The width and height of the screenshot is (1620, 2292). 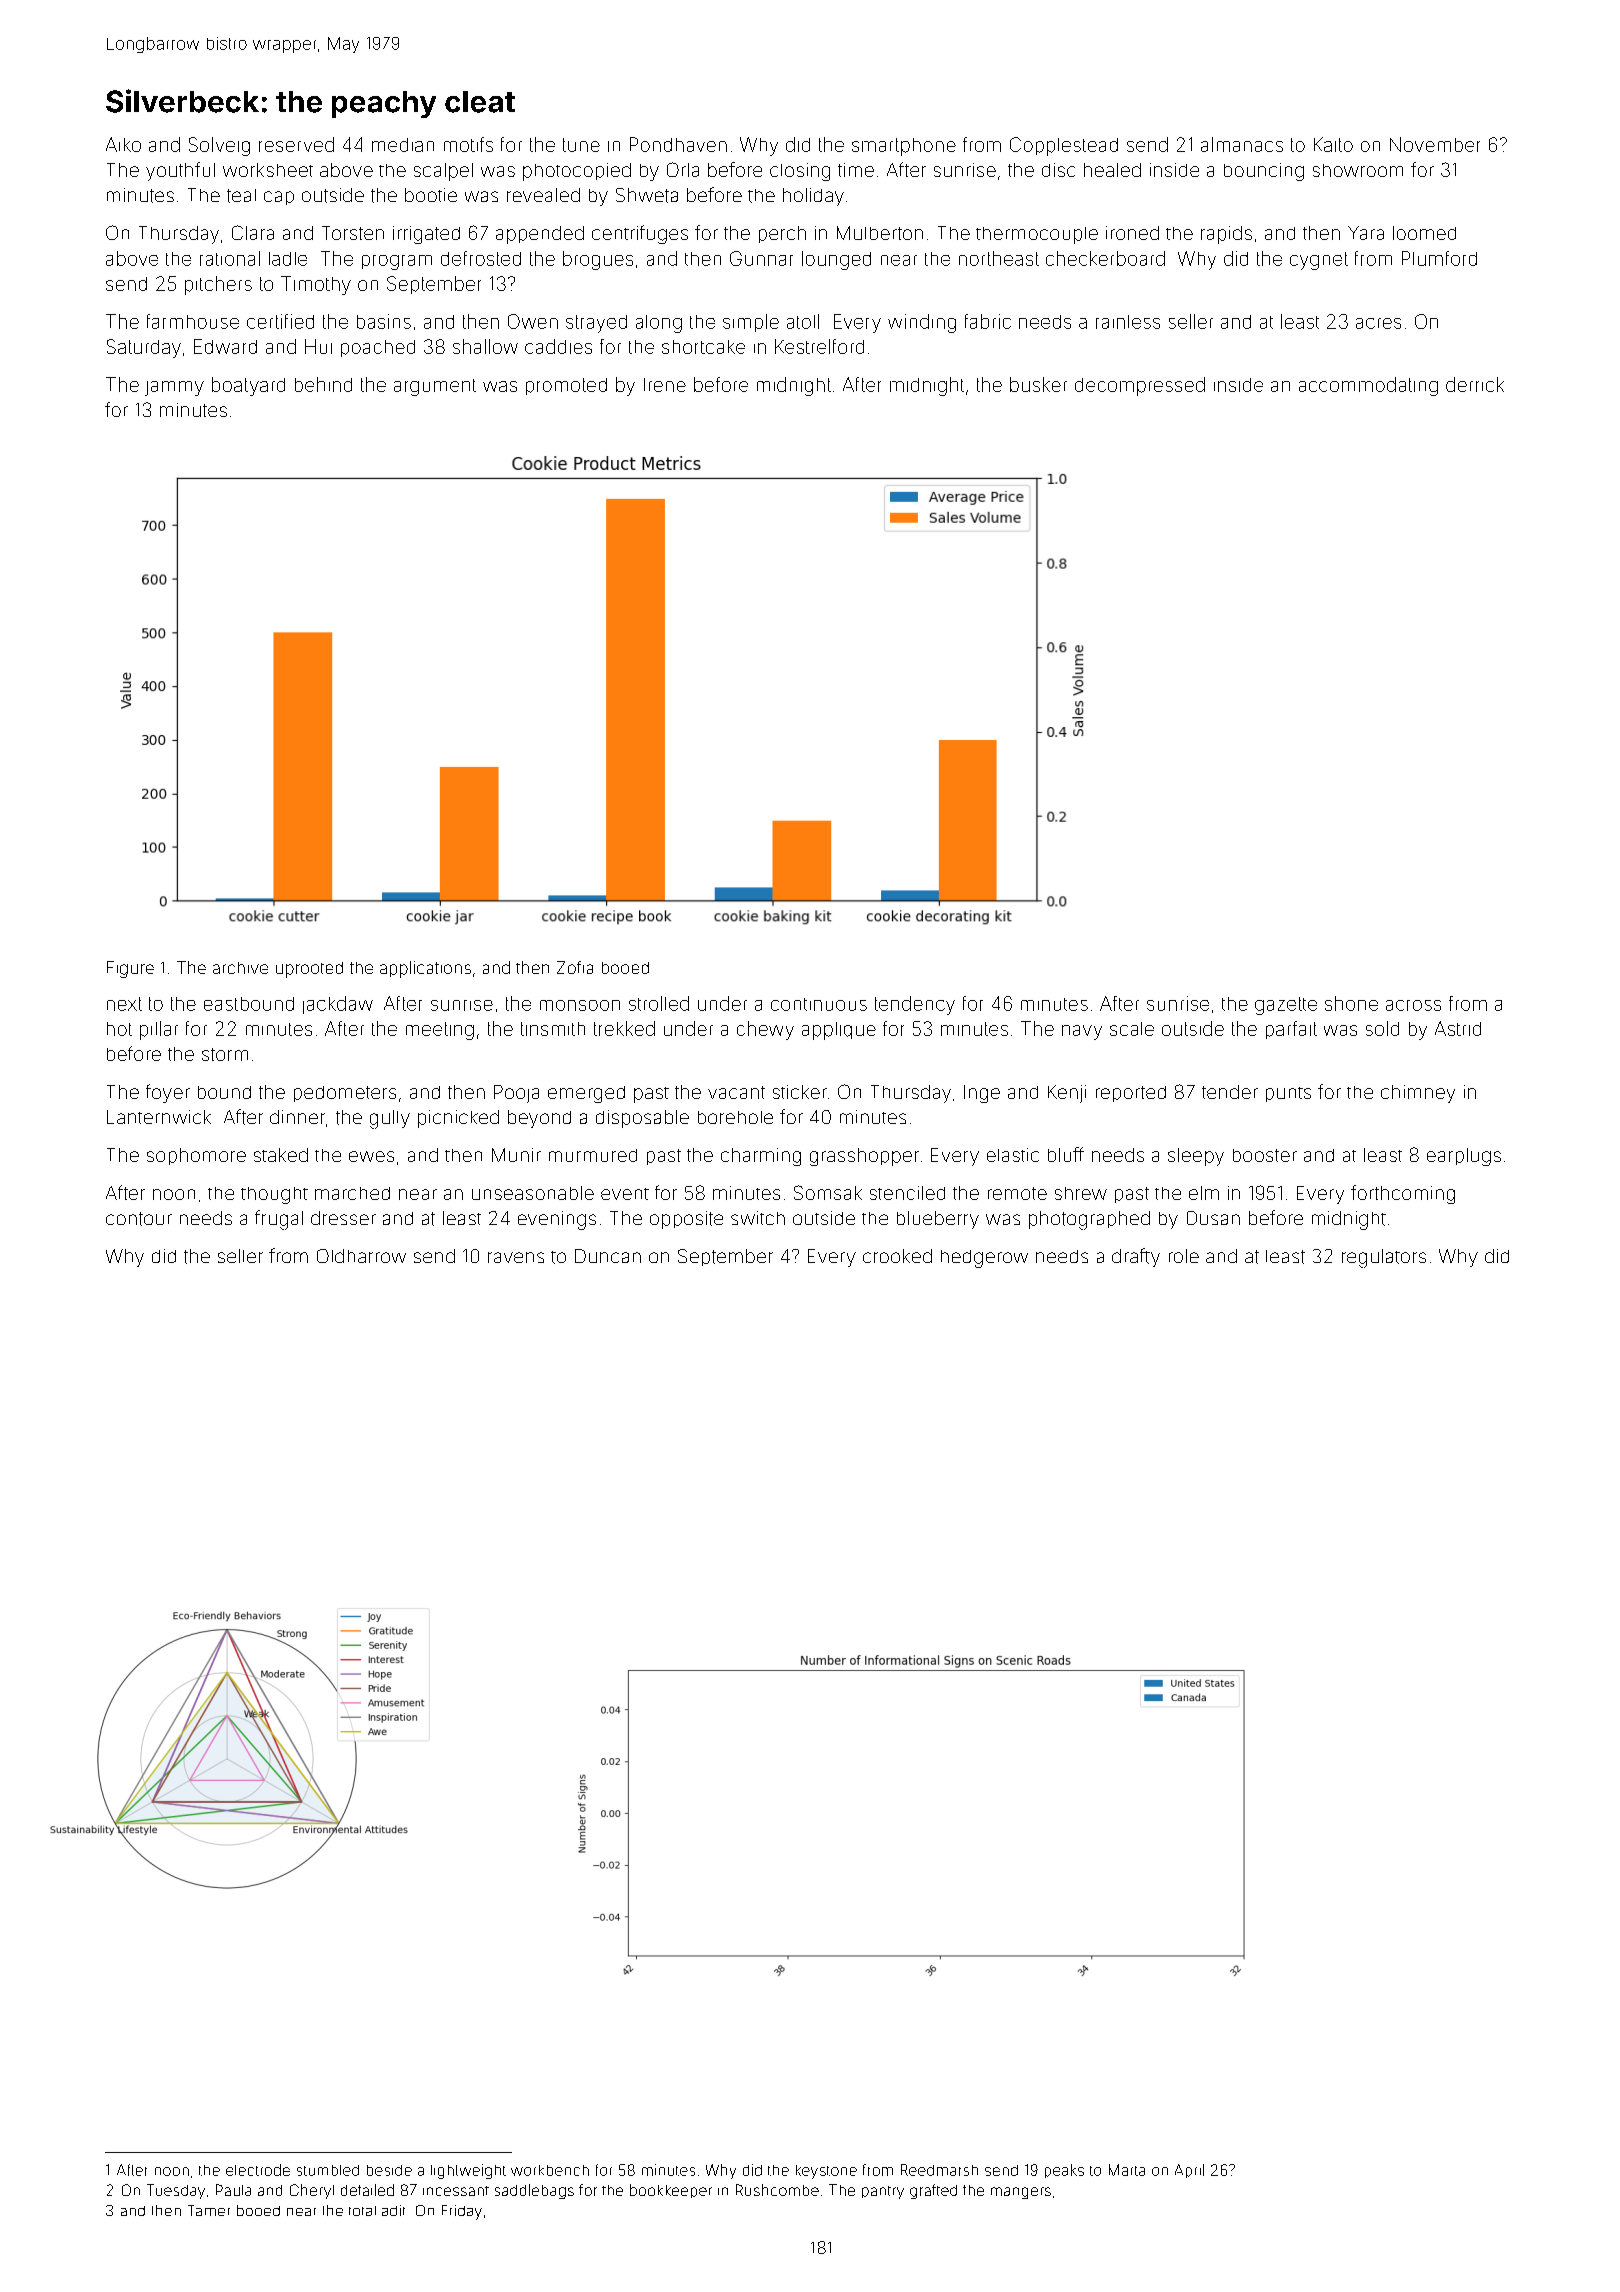 What do you see at coordinates (904, 147) in the screenshot?
I see `smartphone` at bounding box center [904, 147].
